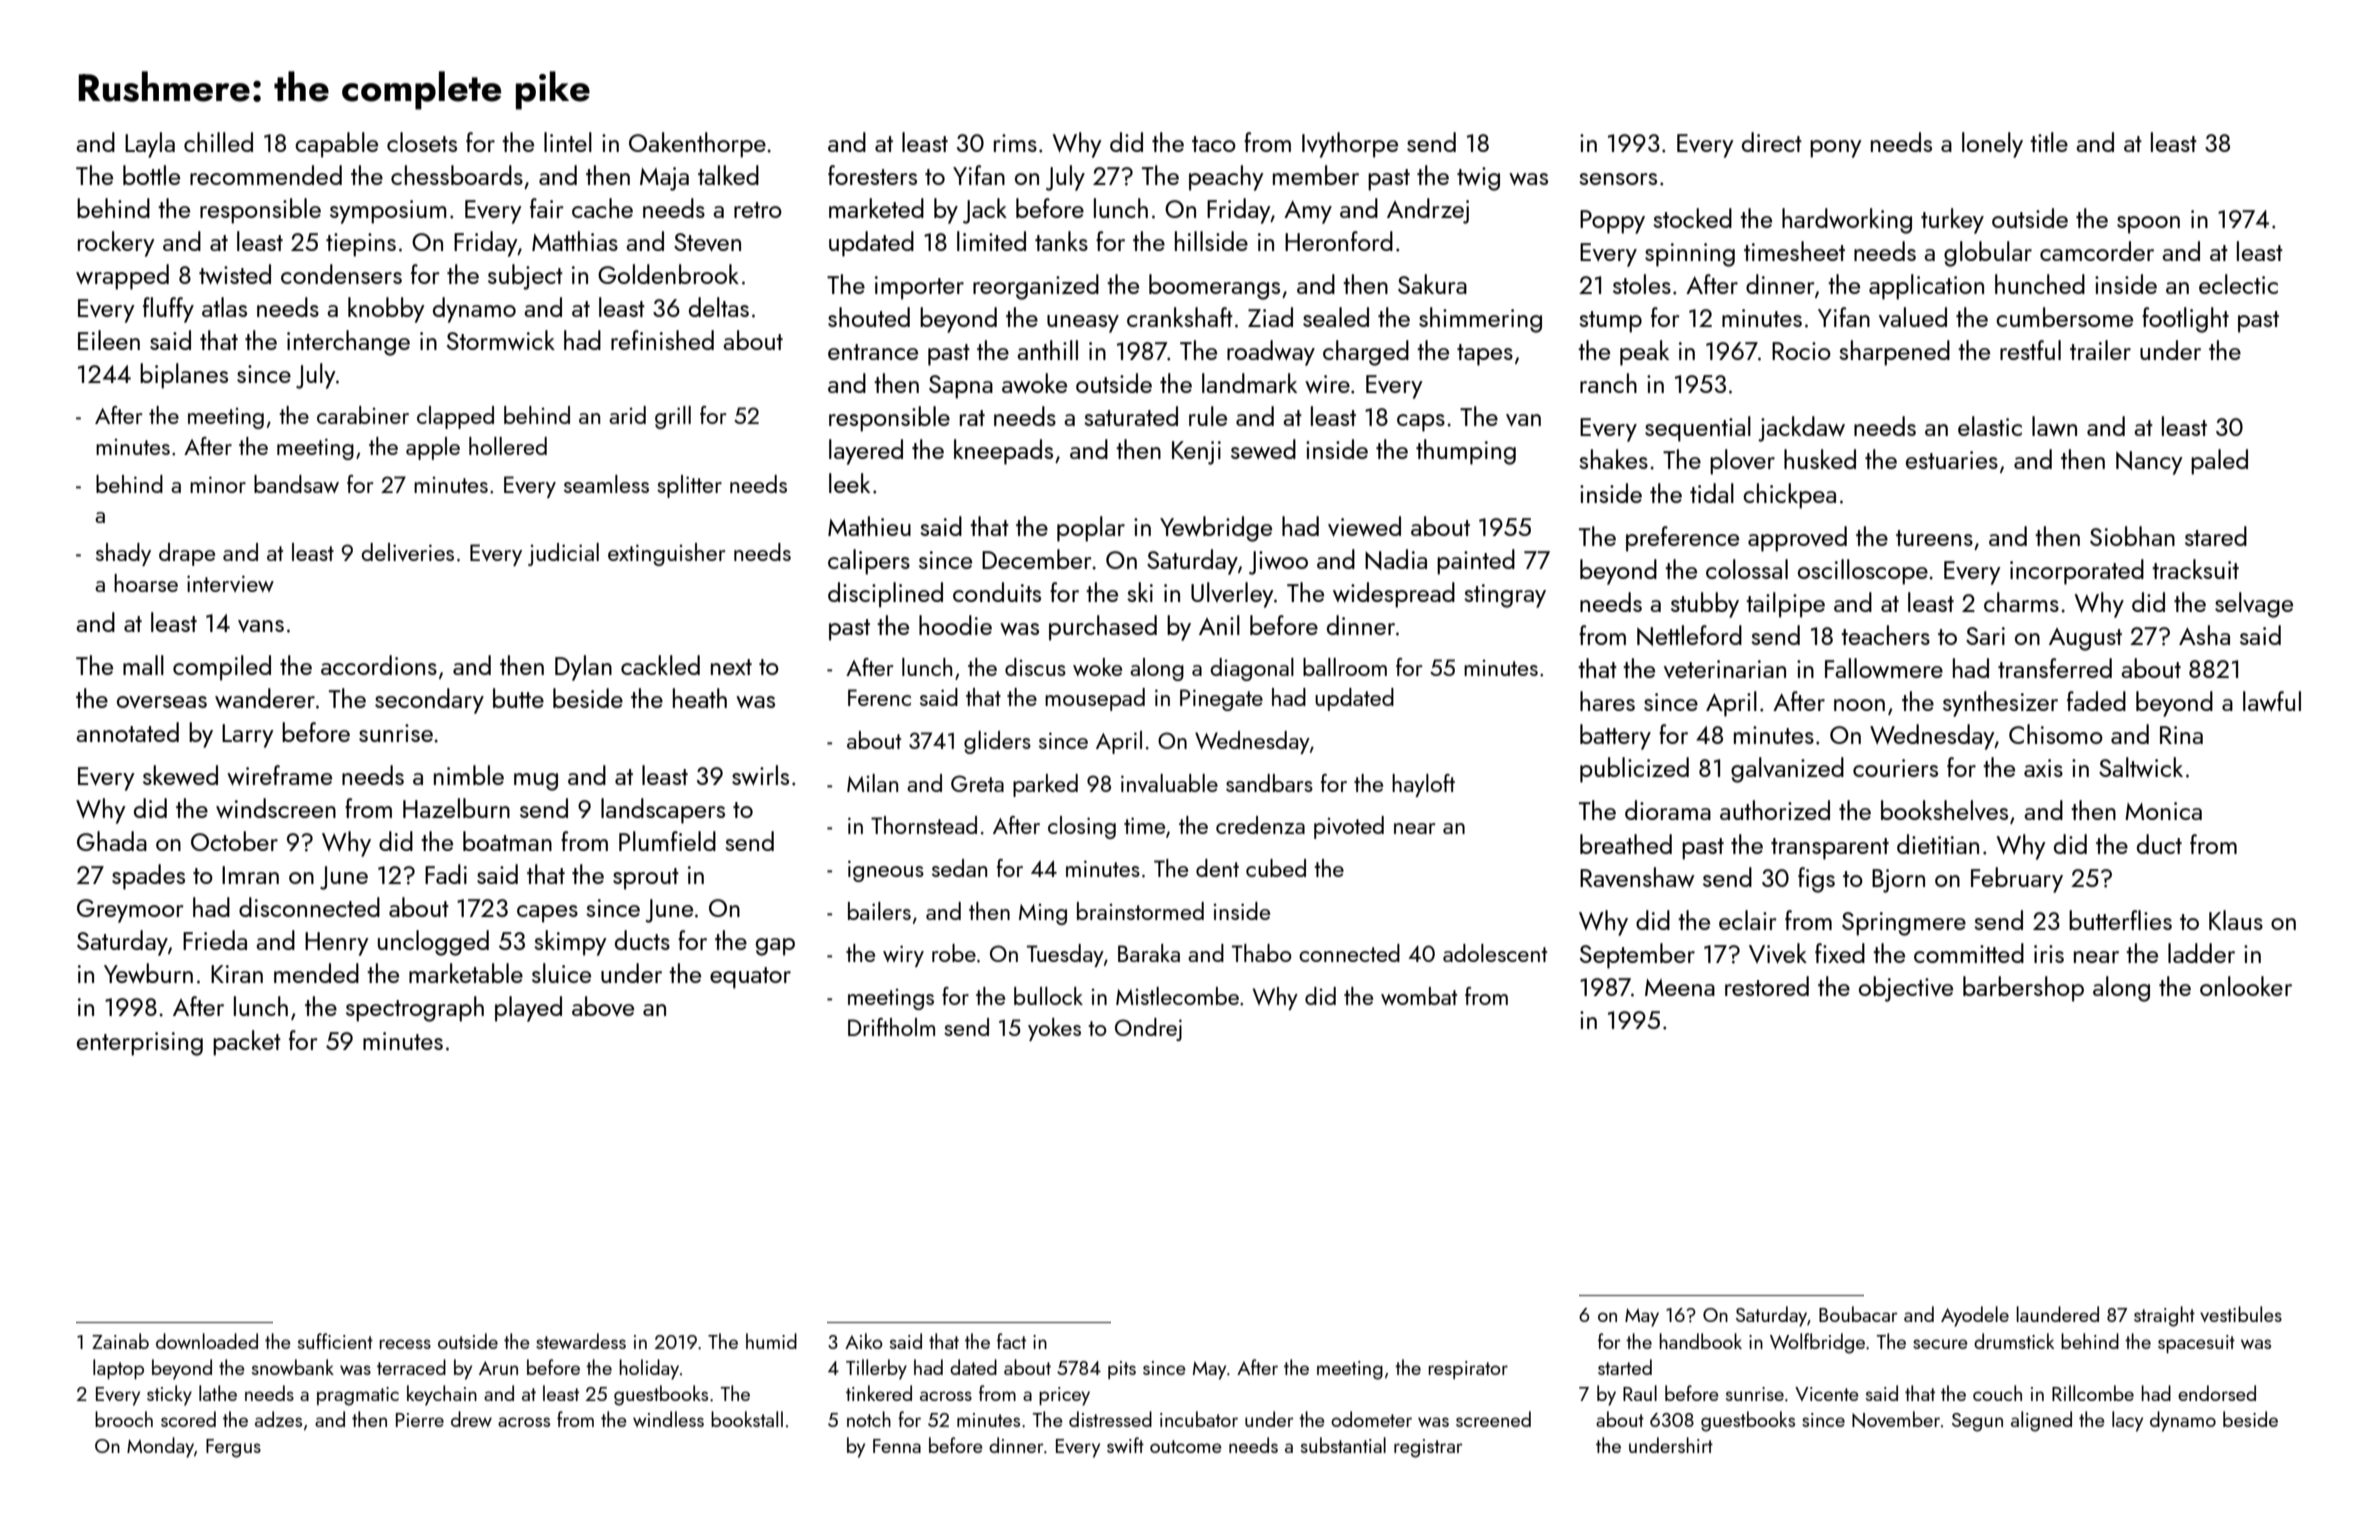 The width and height of the document is (2380, 1540). I want to click on onlooker, so click(2246, 986).
